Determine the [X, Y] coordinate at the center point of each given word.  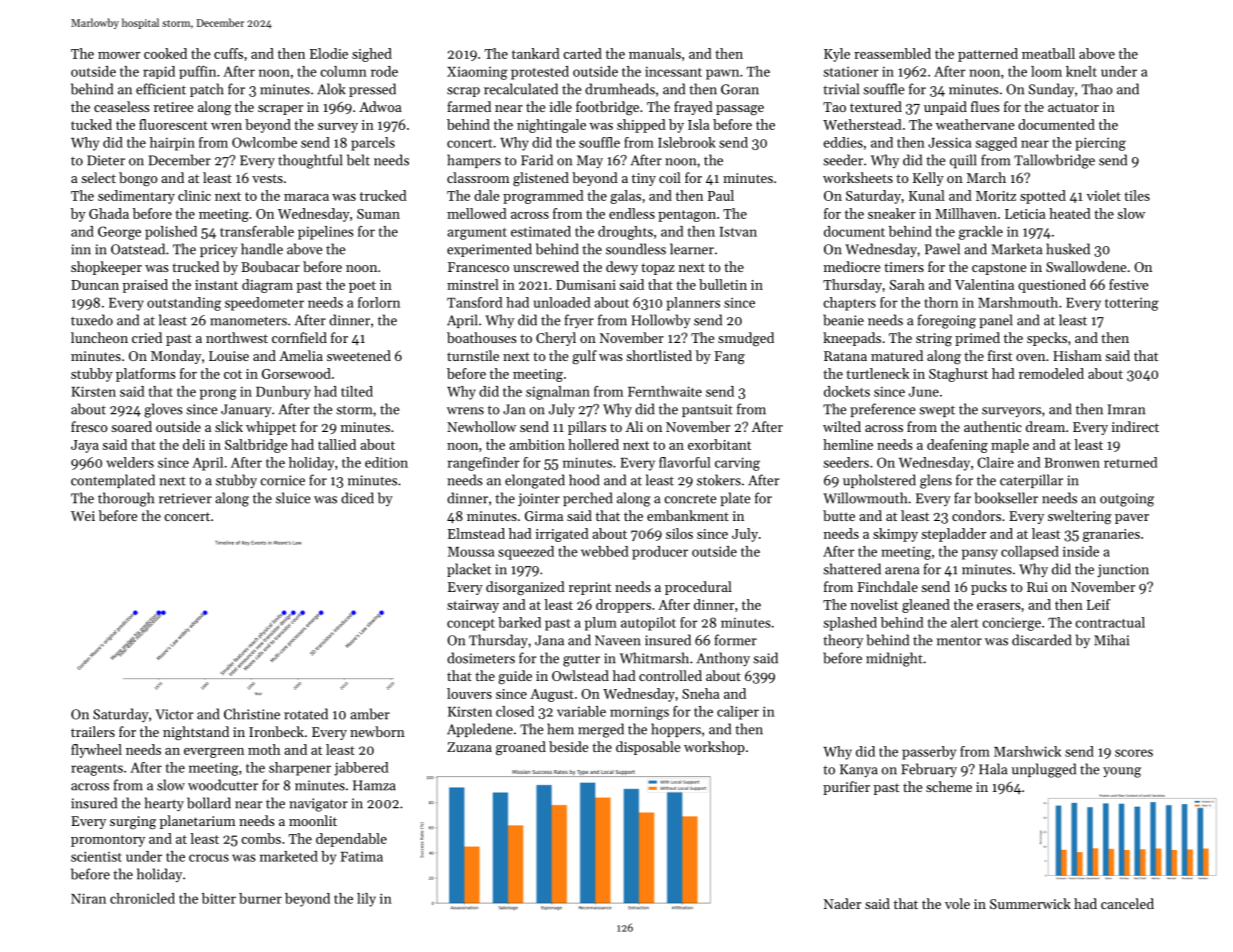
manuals [655, 53]
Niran [88, 898]
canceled [1127, 903]
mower [119, 55]
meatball [1048, 53]
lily [366, 900]
